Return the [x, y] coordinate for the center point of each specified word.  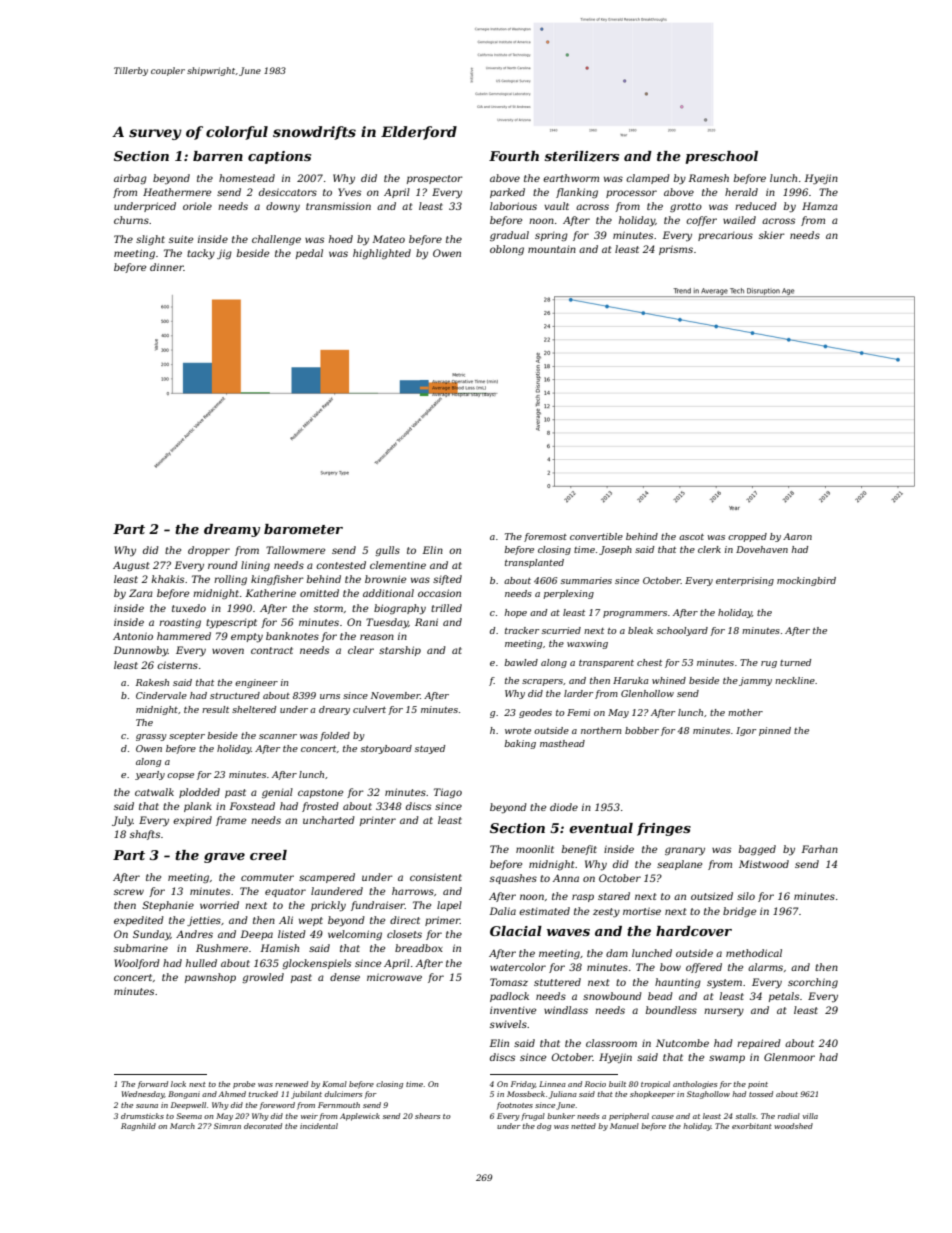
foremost [545, 537]
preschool [721, 157]
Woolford [137, 964]
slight [150, 240]
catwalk [154, 792]
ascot [691, 537]
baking [520, 744]
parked [507, 193]
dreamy [232, 530]
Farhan [819, 849]
